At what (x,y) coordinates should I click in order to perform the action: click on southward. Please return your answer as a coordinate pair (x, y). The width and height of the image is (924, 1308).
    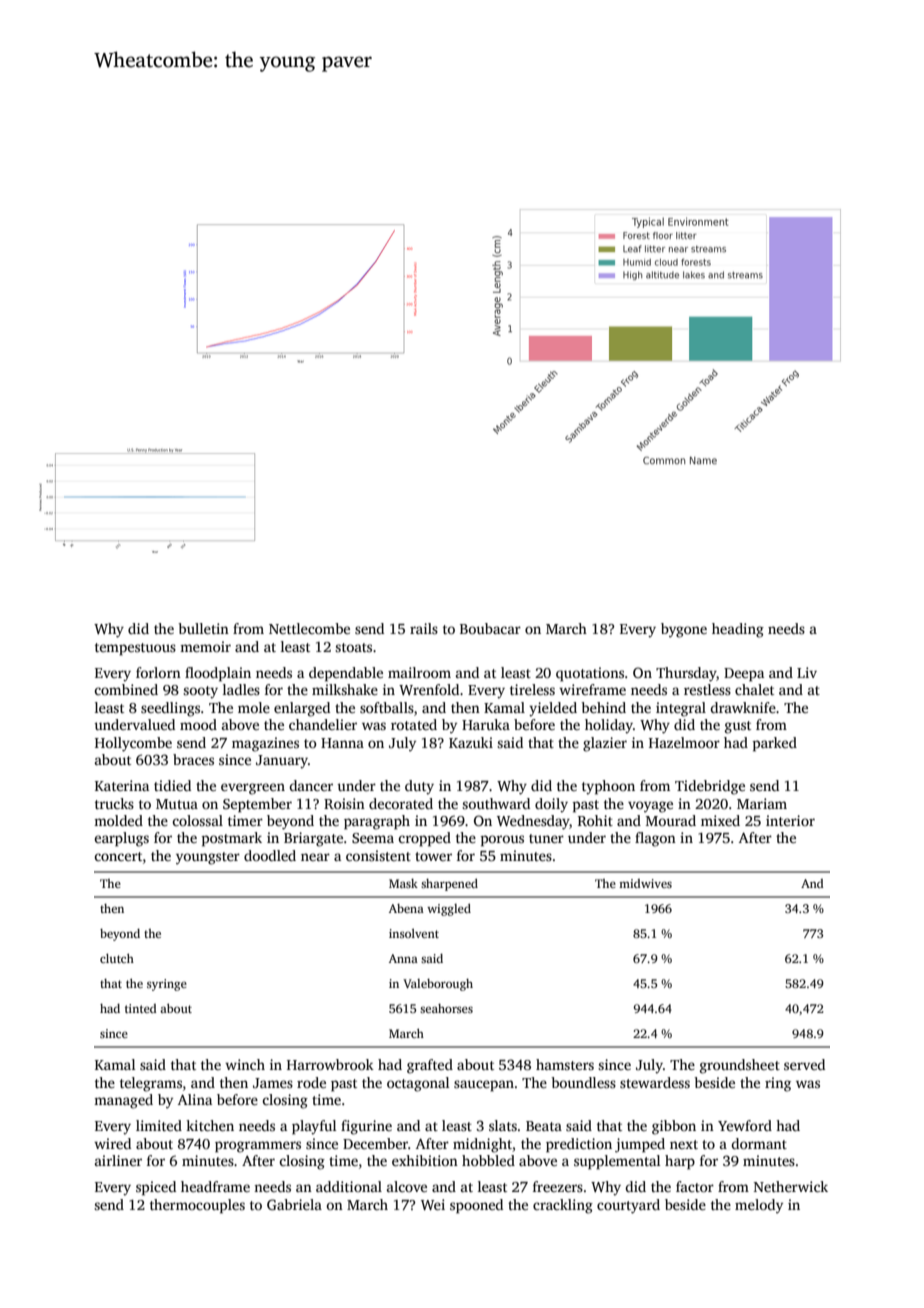
    Looking at the image, I should click on (496, 803).
